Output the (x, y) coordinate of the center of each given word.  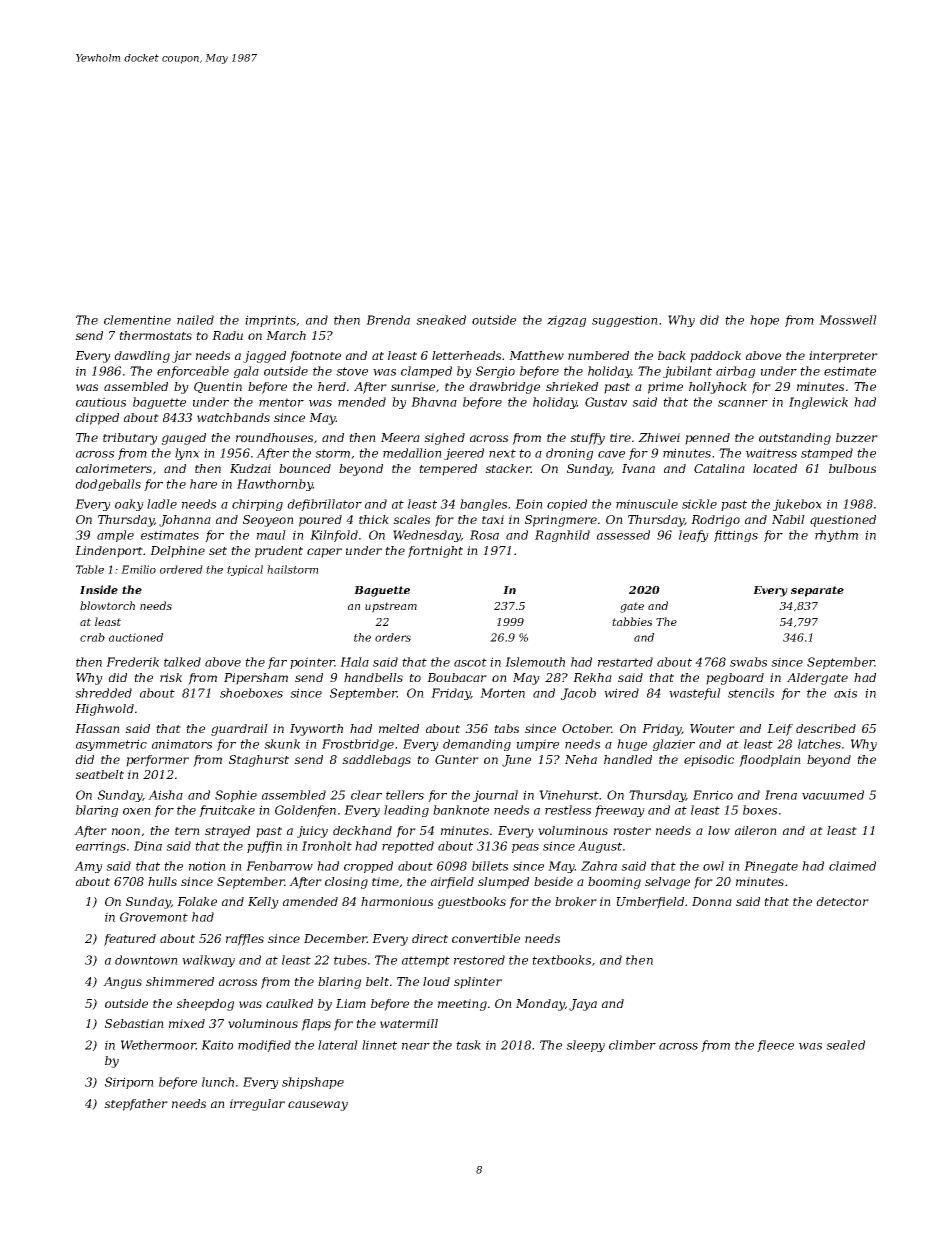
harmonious (397, 901)
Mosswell (848, 320)
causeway (318, 1106)
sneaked (441, 320)
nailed (195, 320)
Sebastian (134, 1023)
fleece (775, 1046)
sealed (845, 1045)
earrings (101, 847)
